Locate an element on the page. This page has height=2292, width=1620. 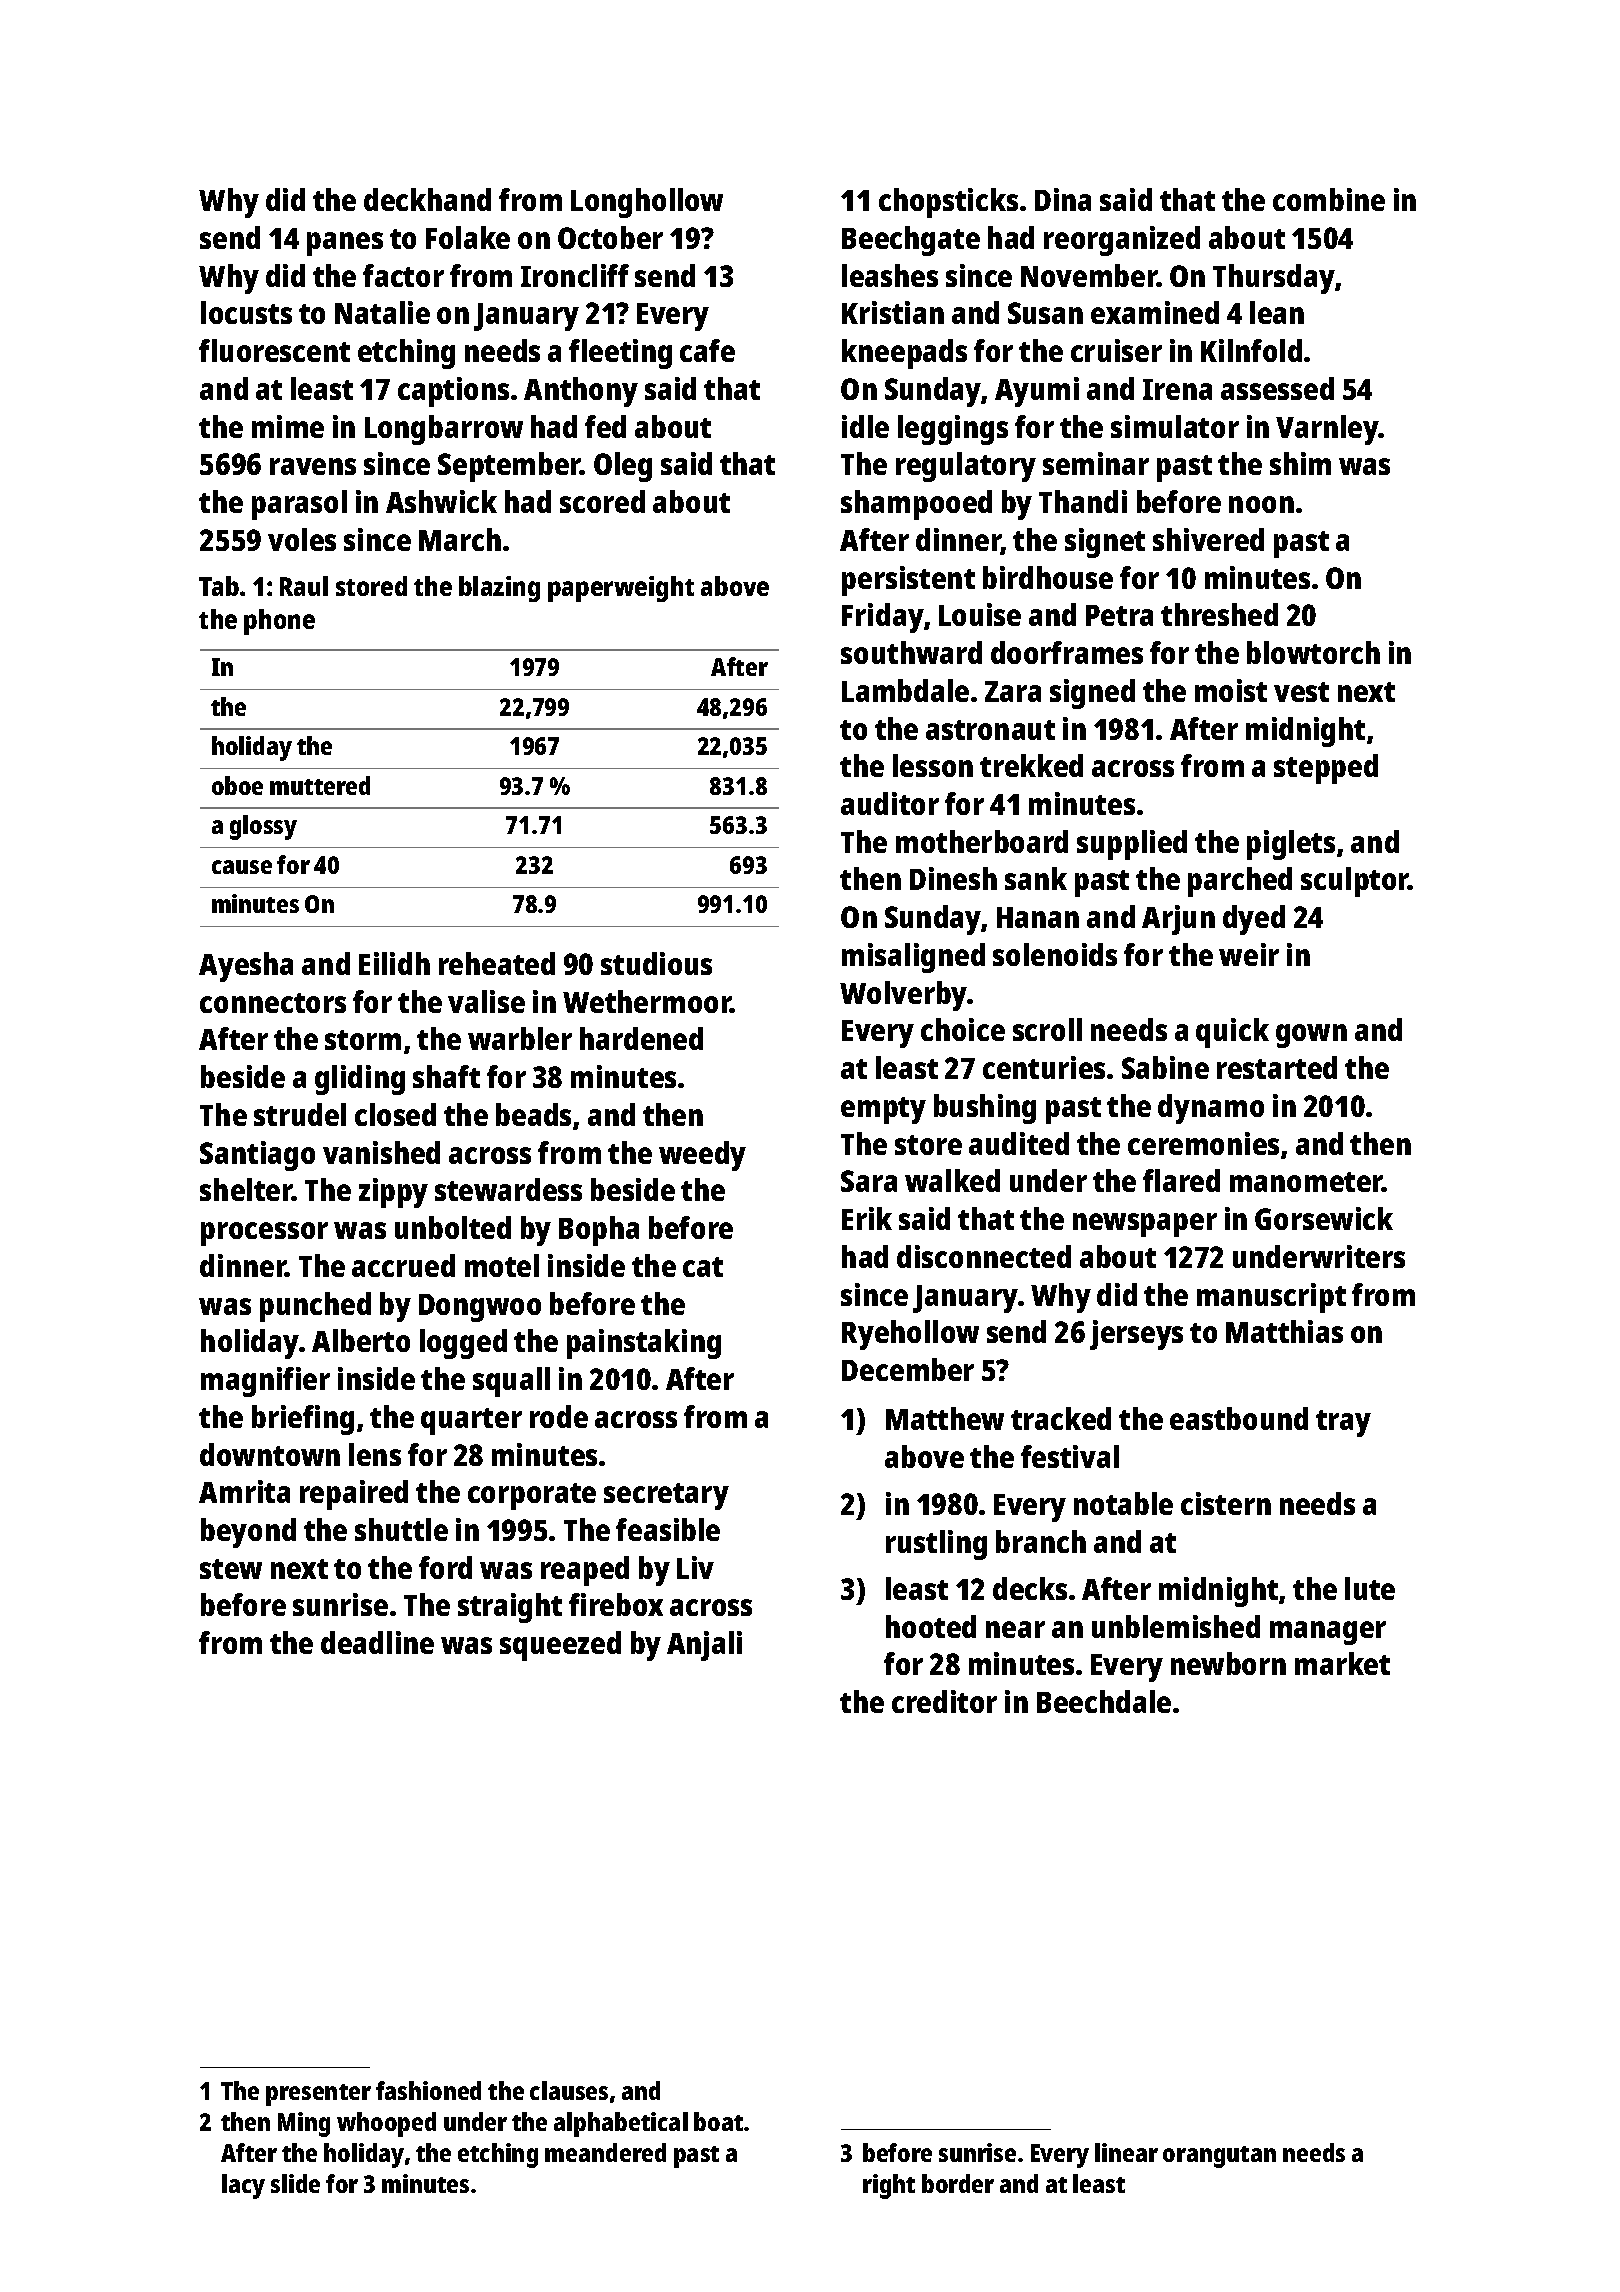
Beechdale is located at coordinates (1104, 1701).
